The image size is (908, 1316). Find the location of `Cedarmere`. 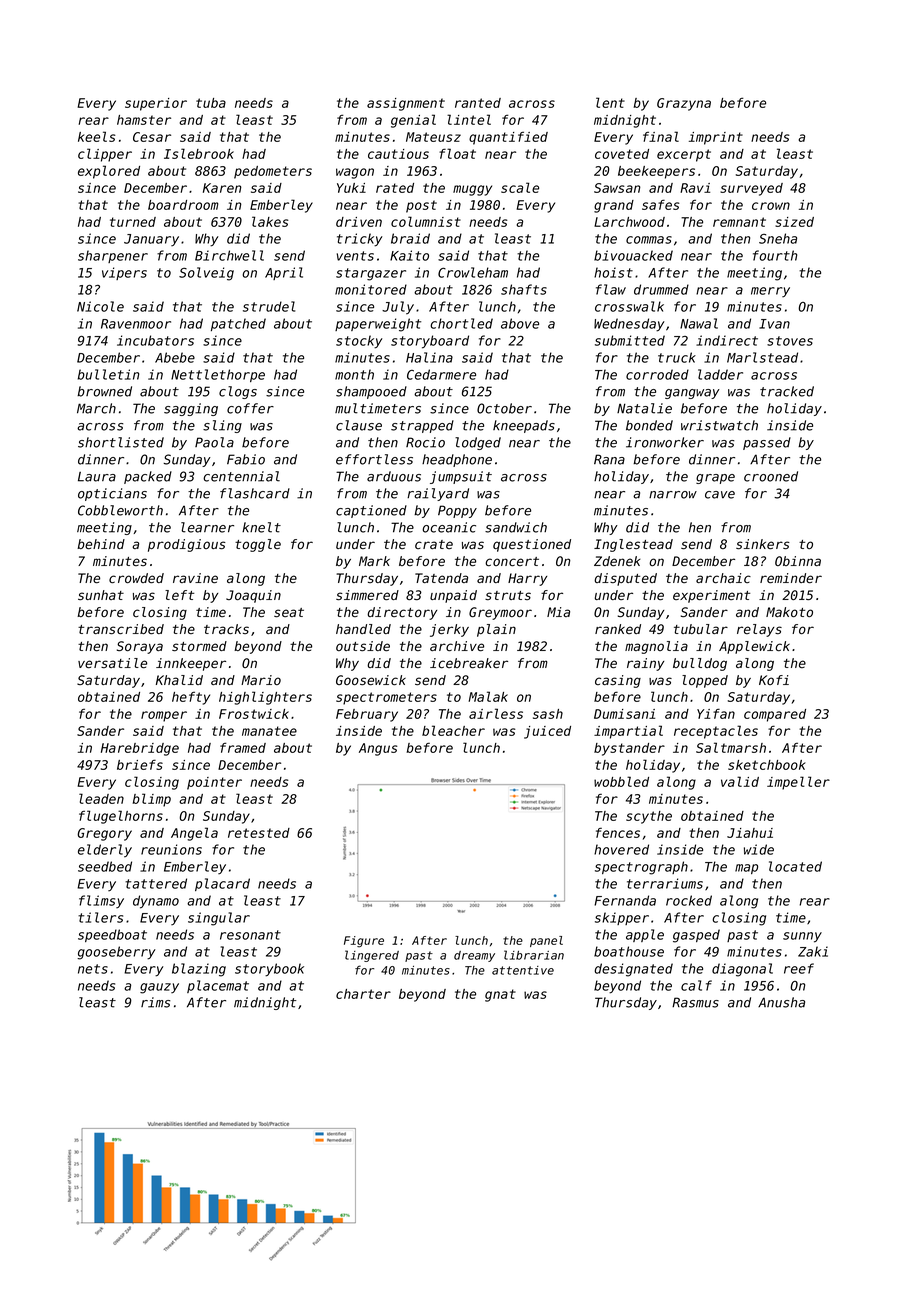

Cedarmere is located at coordinates (441, 374).
